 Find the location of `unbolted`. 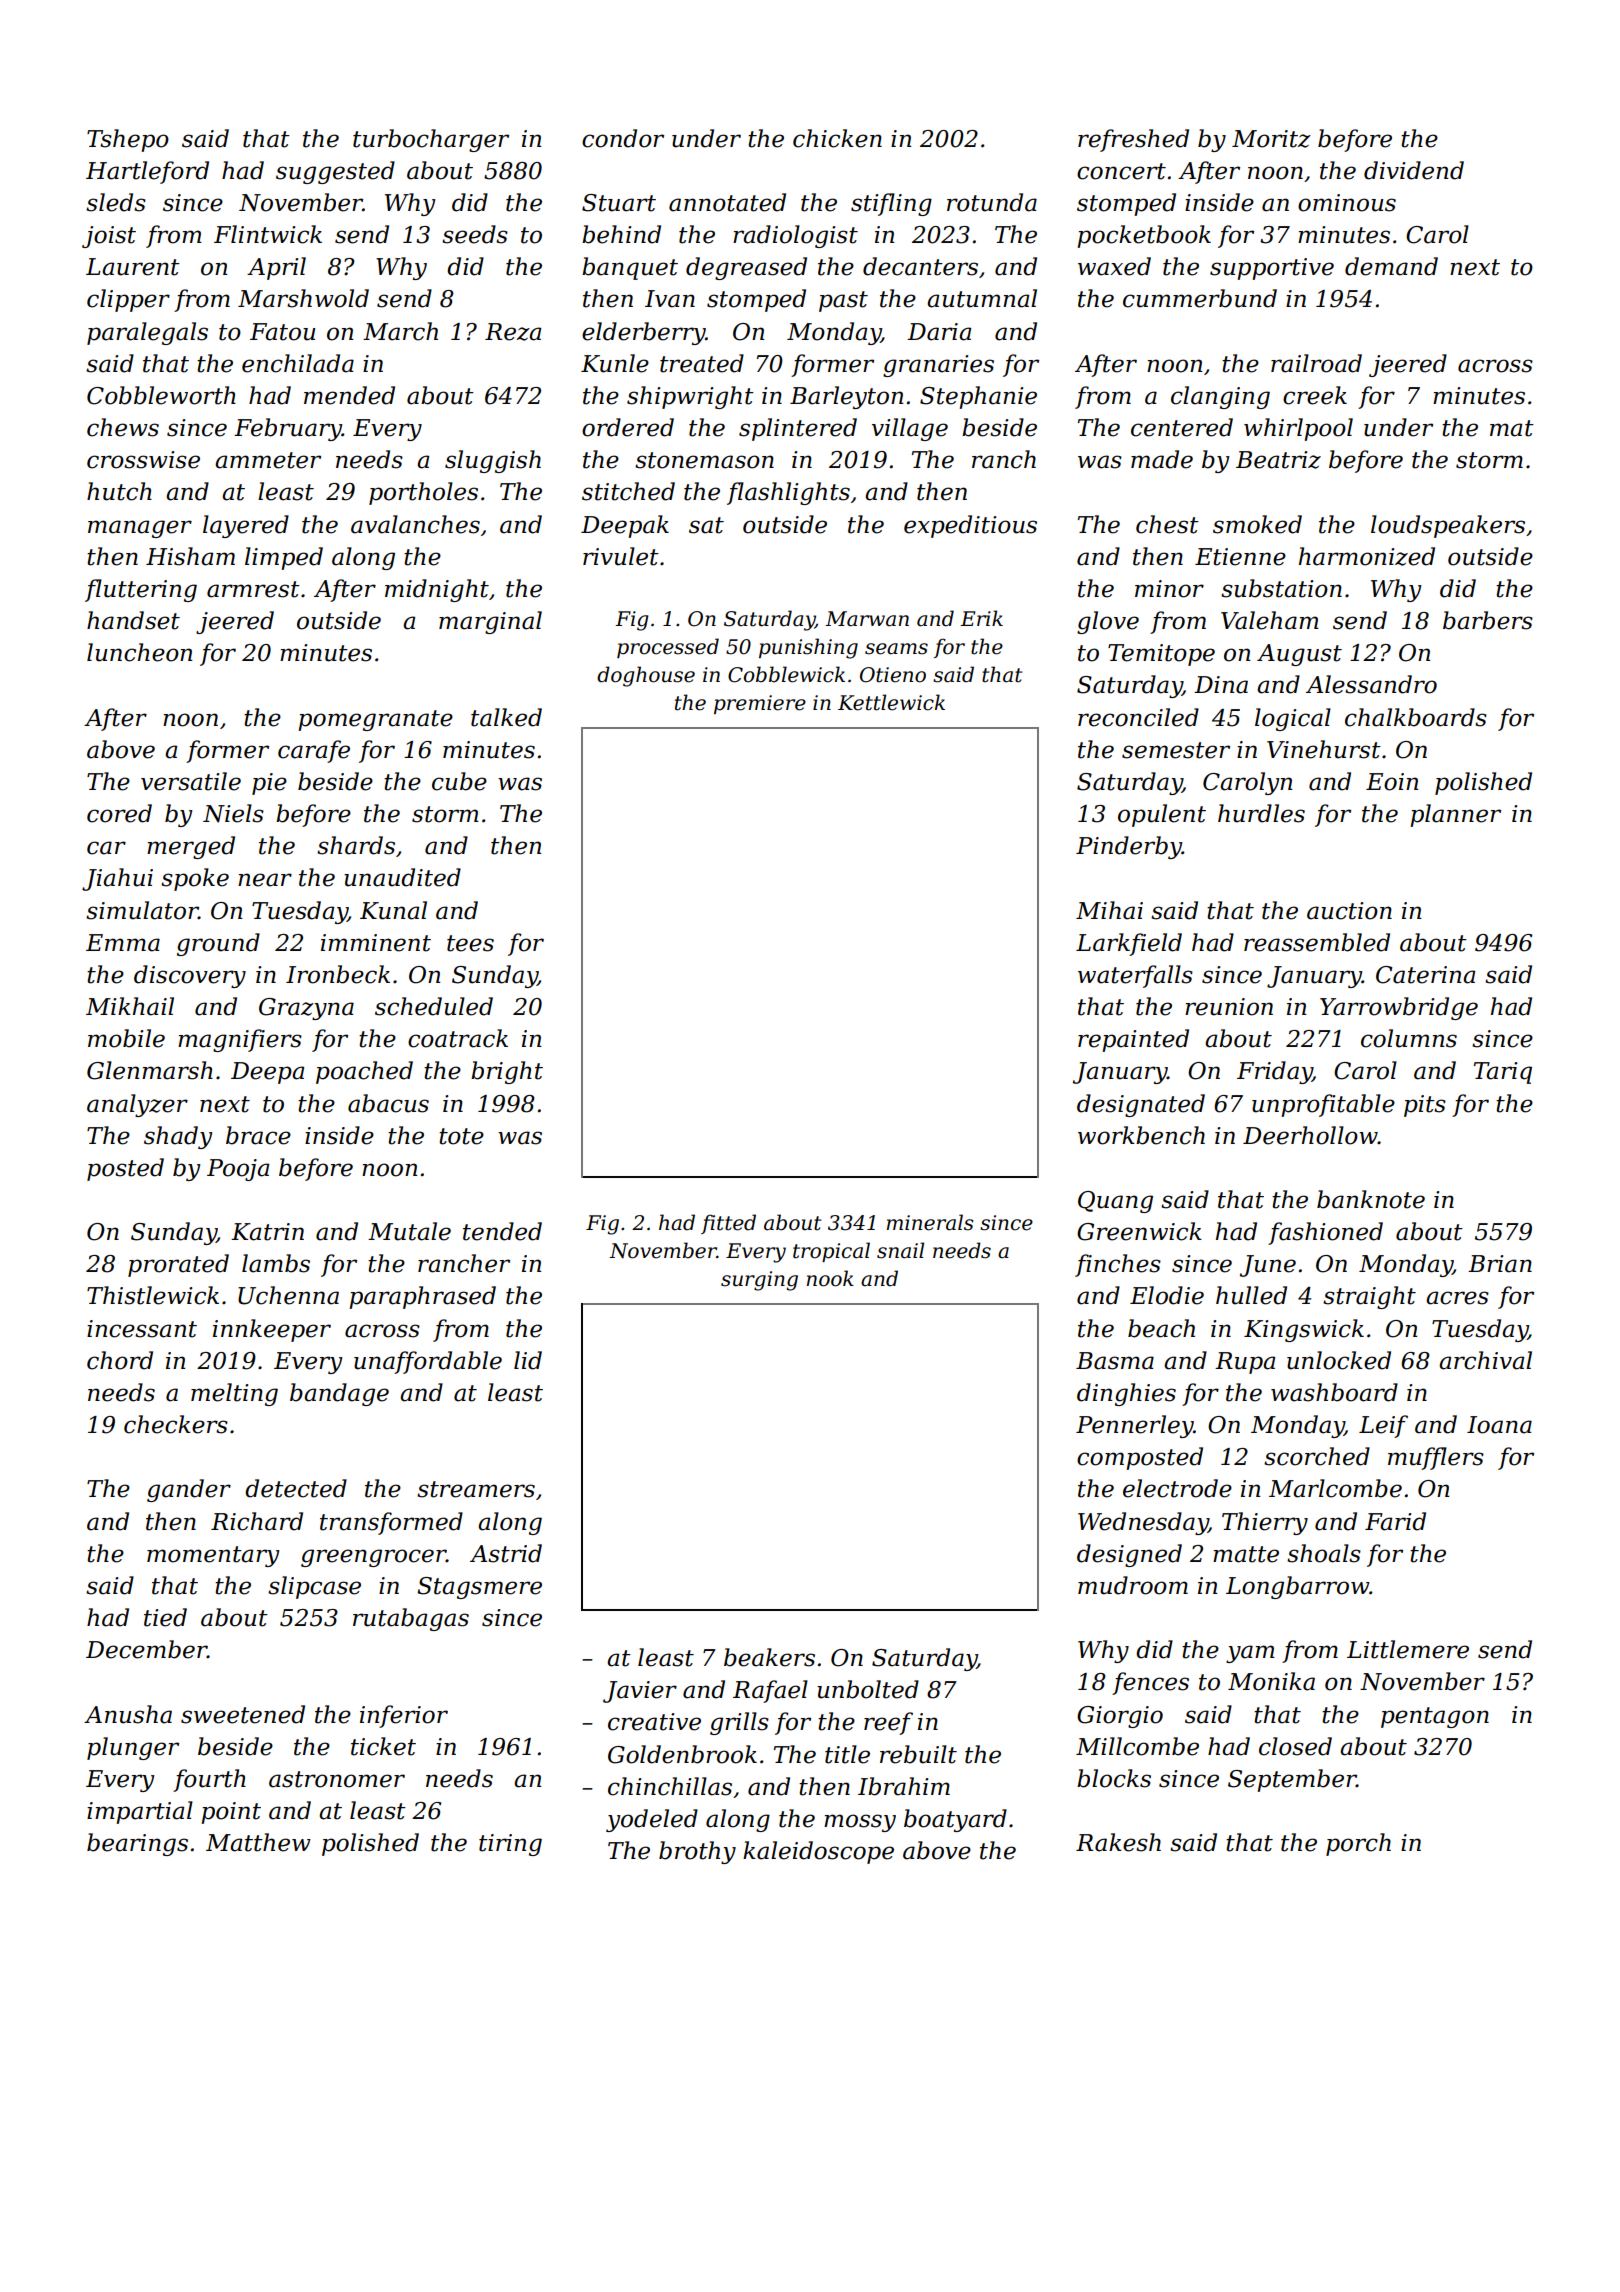

unbolted is located at coordinates (868, 1689).
